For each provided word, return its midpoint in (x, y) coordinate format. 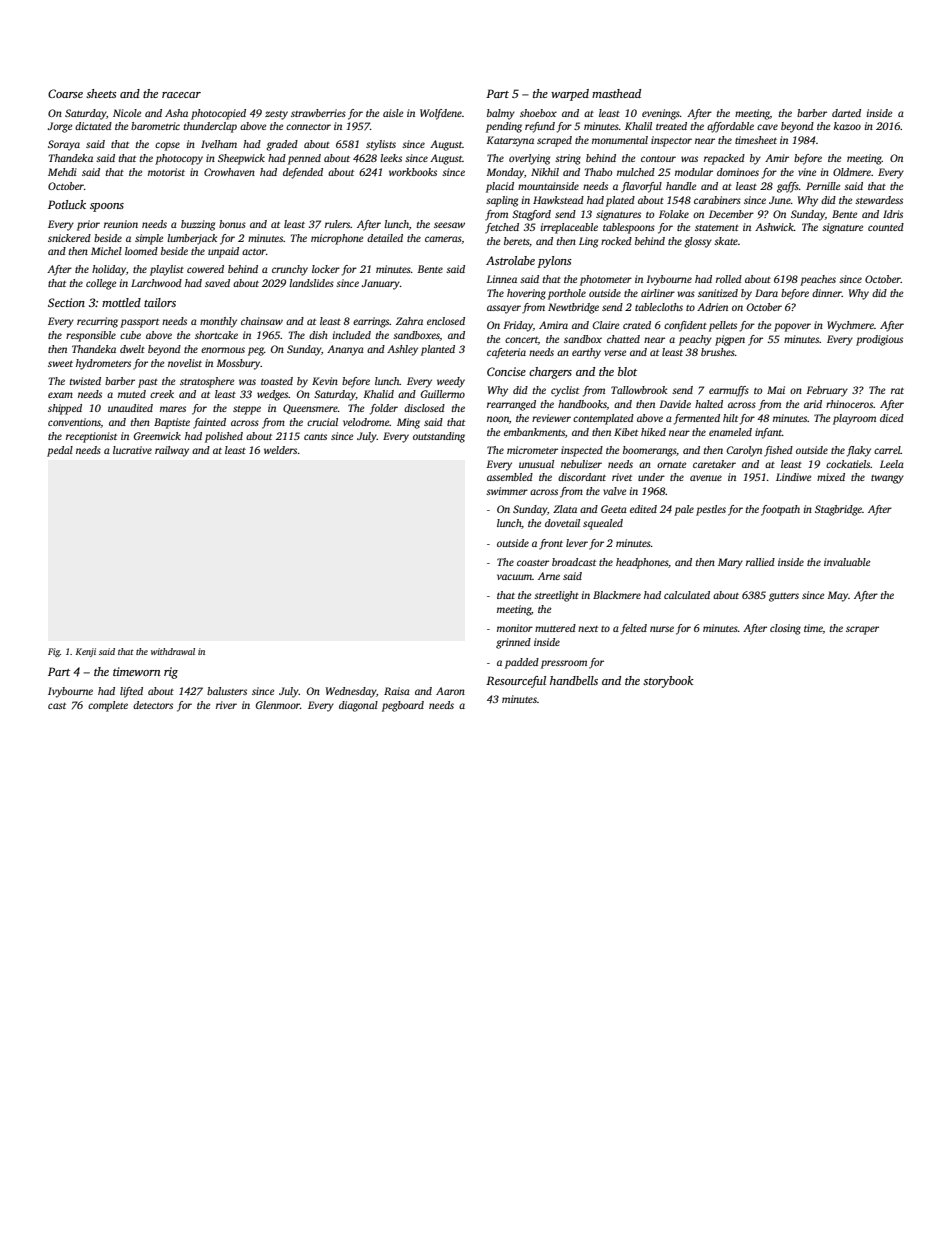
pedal (60, 451)
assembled (510, 477)
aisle (393, 113)
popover (792, 327)
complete (108, 706)
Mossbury (238, 364)
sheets (101, 93)
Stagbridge (838, 510)
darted (846, 113)
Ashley (402, 350)
